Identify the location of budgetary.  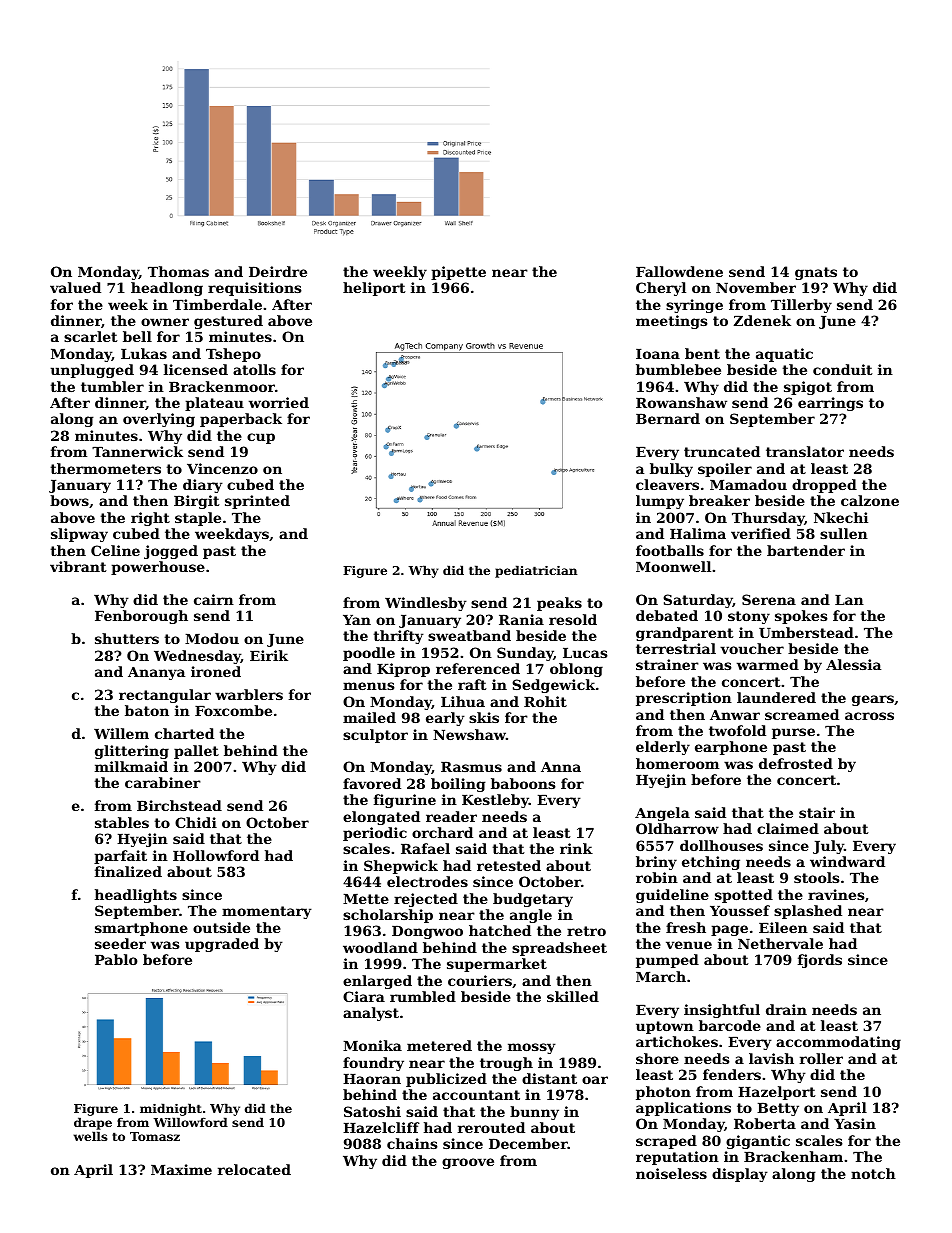
(533, 900).
